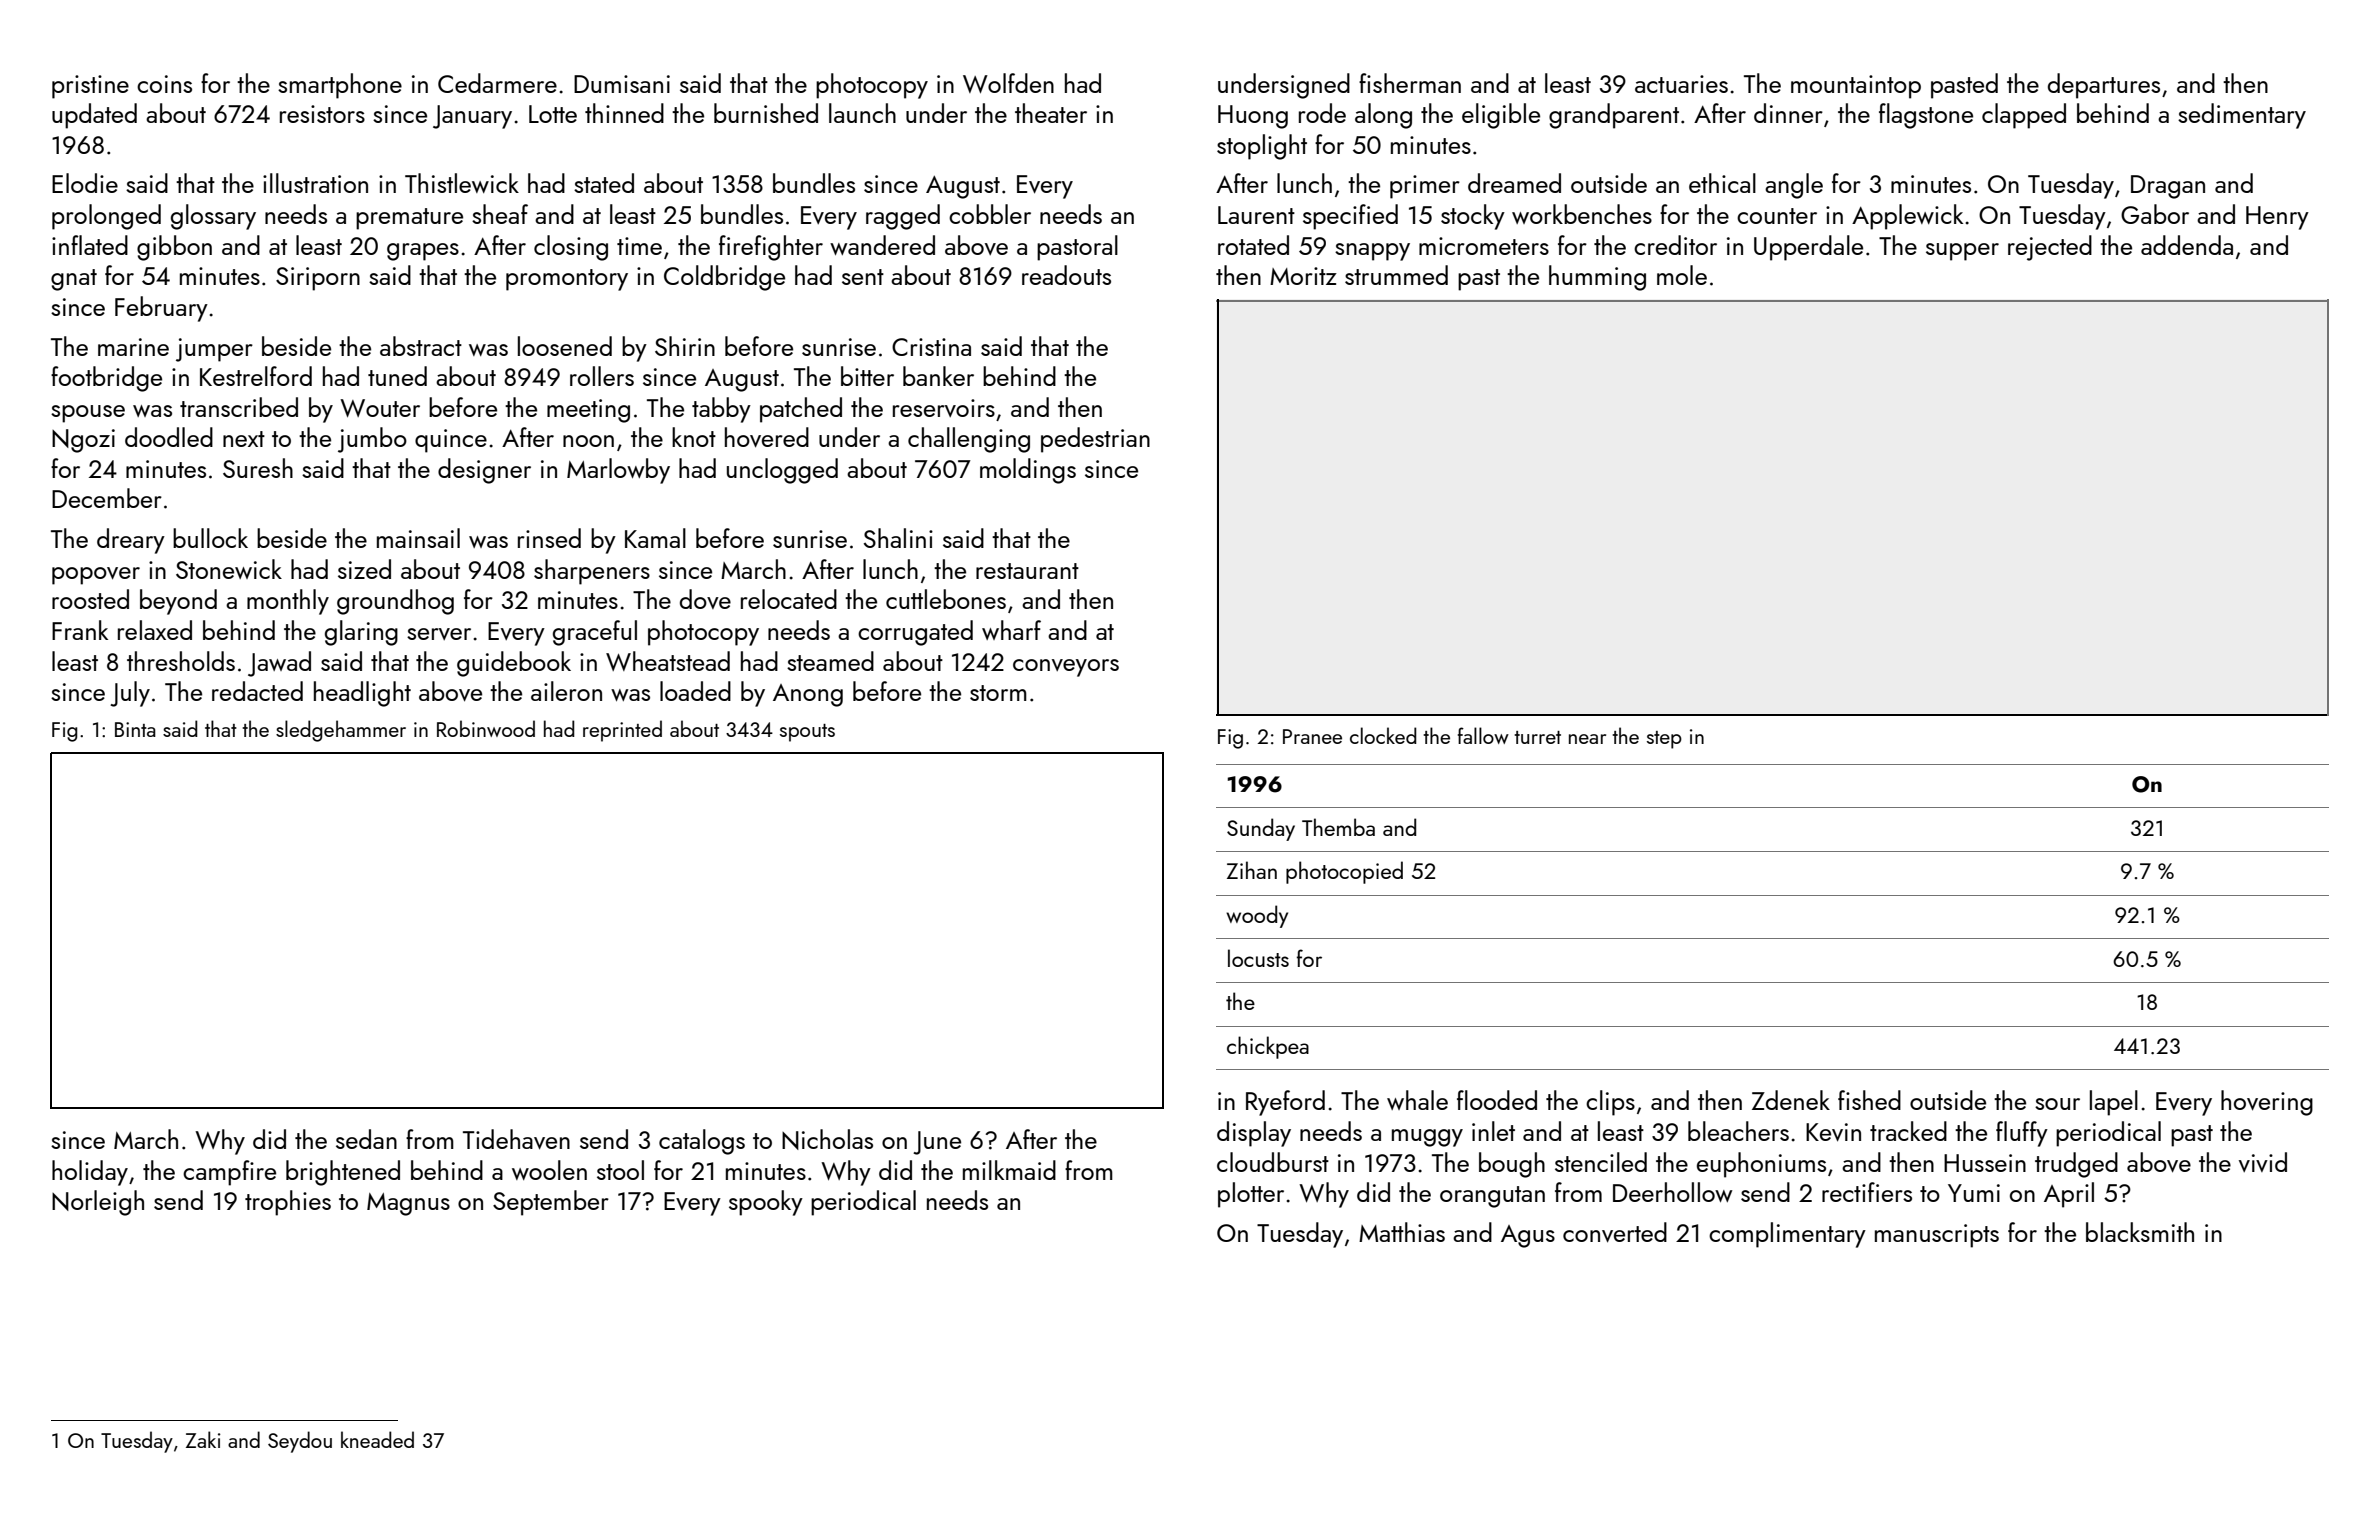  Describe the element at coordinates (514, 664) in the screenshot. I see `guidebook` at that location.
